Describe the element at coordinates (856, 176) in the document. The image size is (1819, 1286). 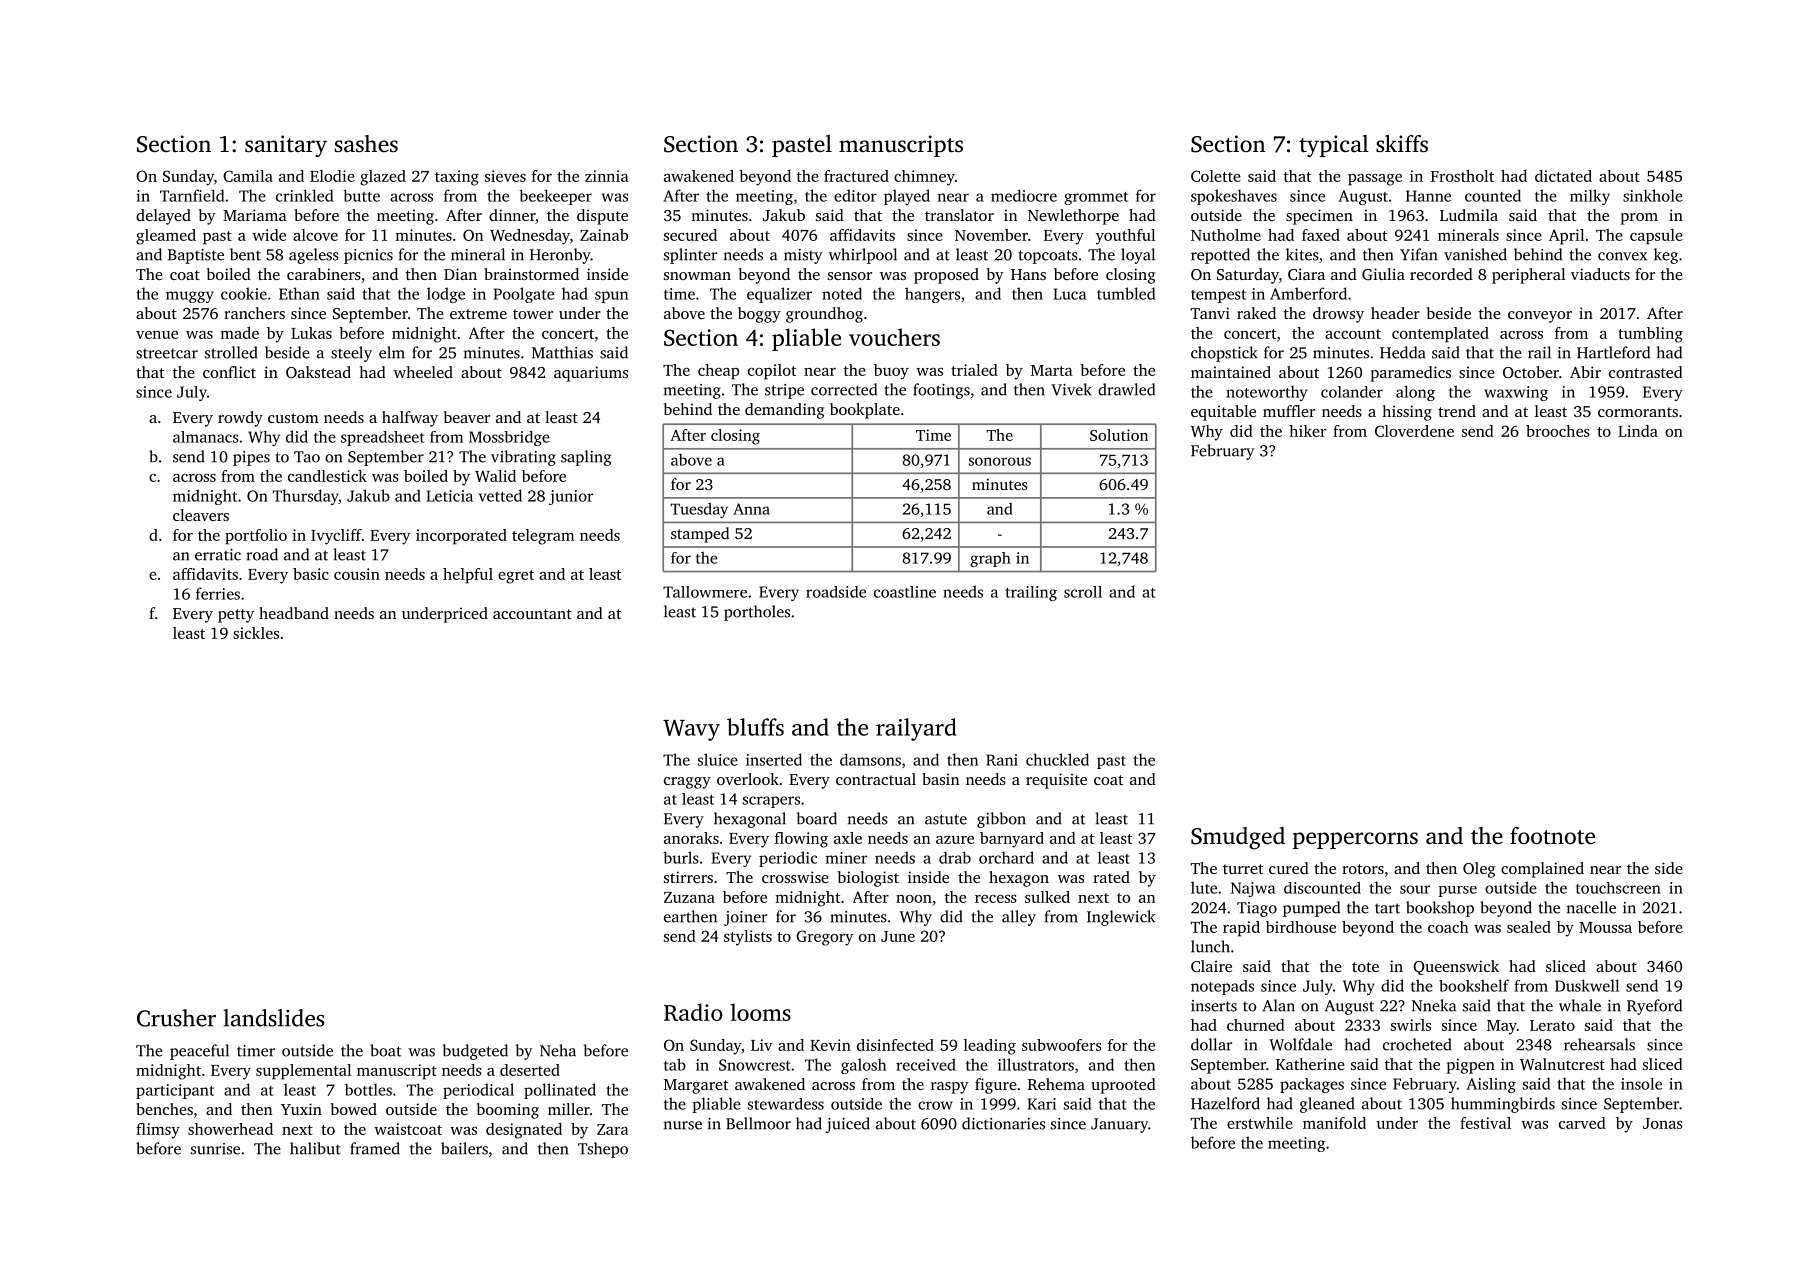
I see `fractured` at that location.
